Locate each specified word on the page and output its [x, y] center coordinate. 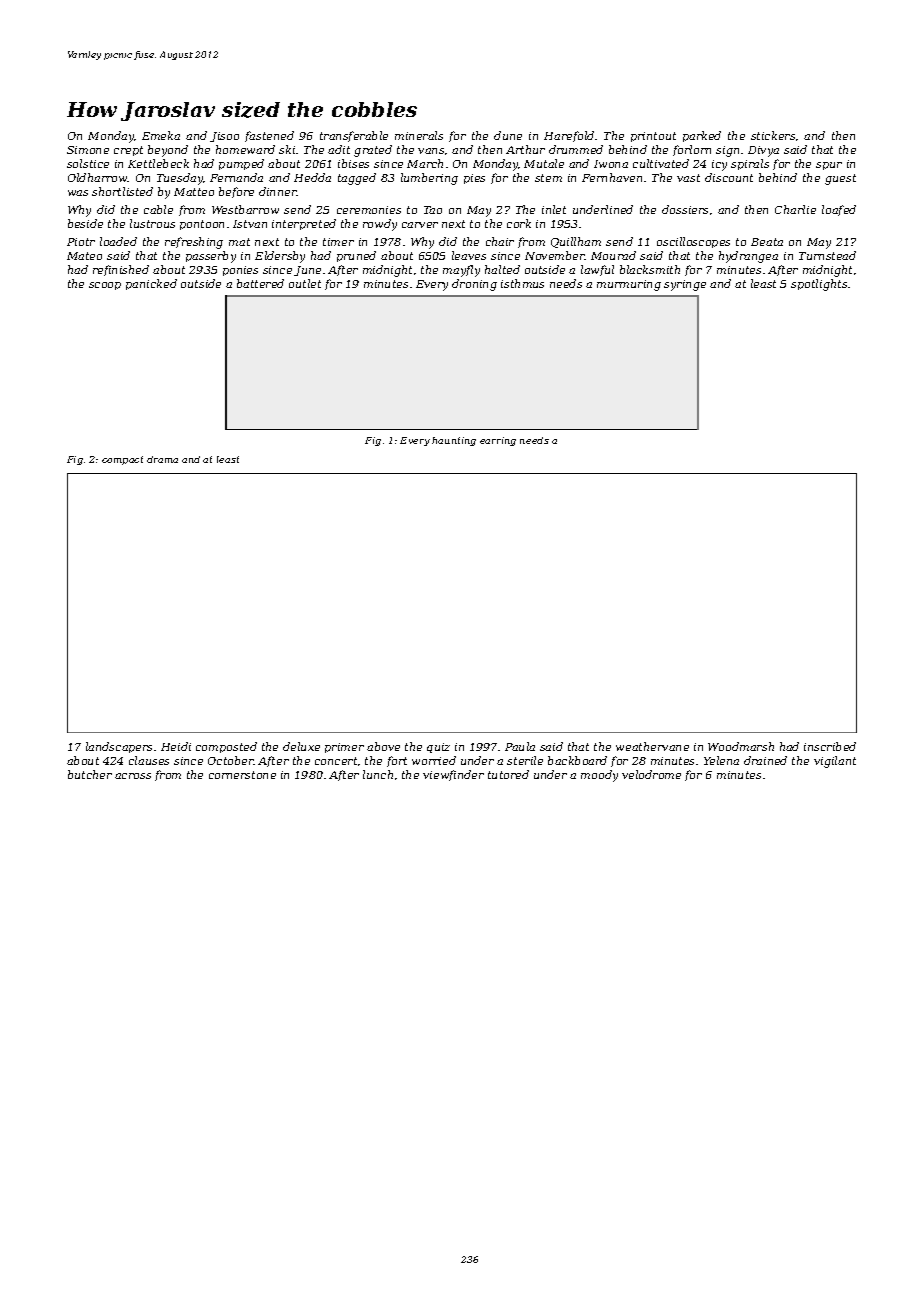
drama [162, 459]
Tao [433, 210]
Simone [88, 150]
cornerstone [242, 775]
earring [498, 441]
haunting [454, 441]
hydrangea [748, 257]
